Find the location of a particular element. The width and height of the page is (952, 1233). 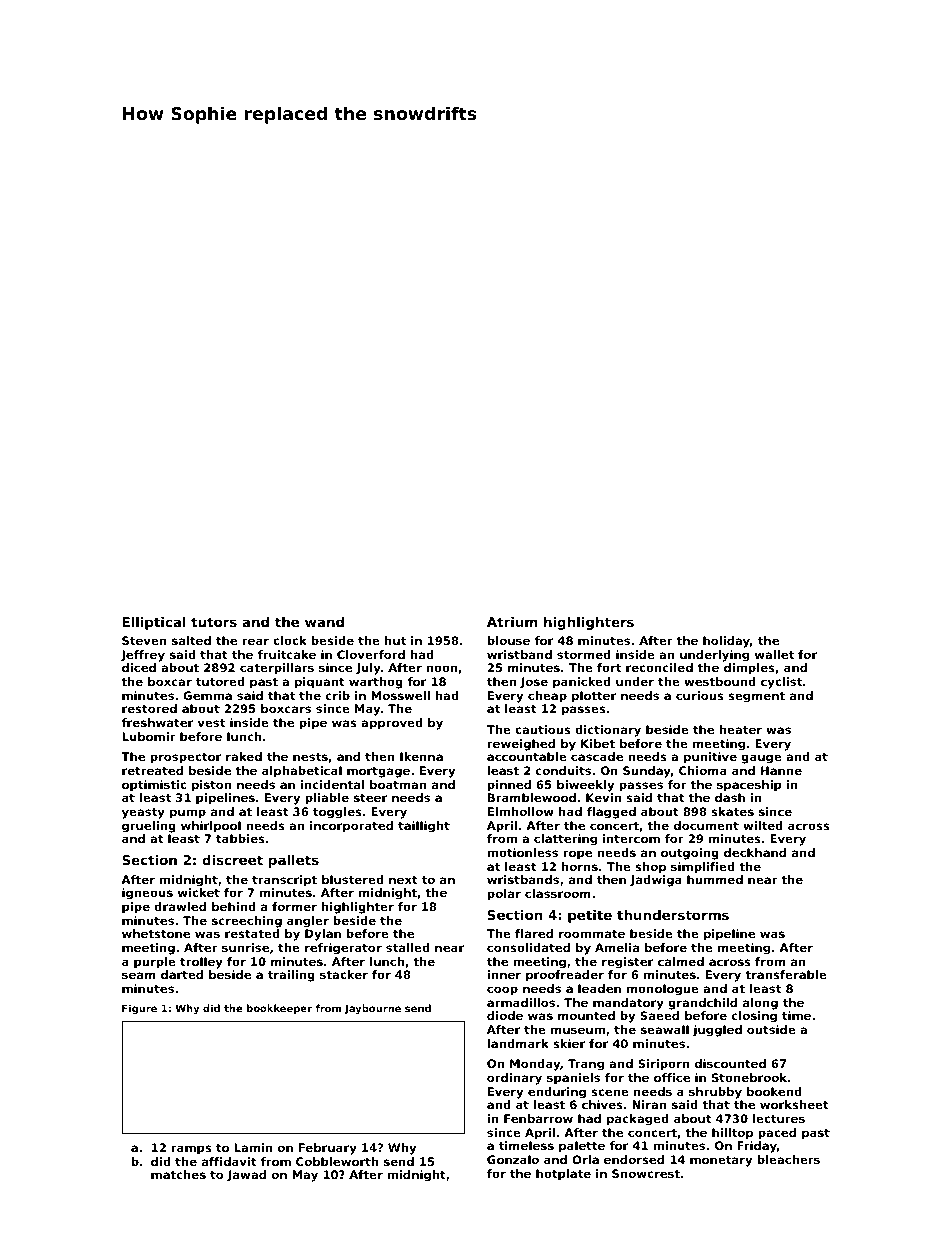

gauge is located at coordinates (761, 759).
